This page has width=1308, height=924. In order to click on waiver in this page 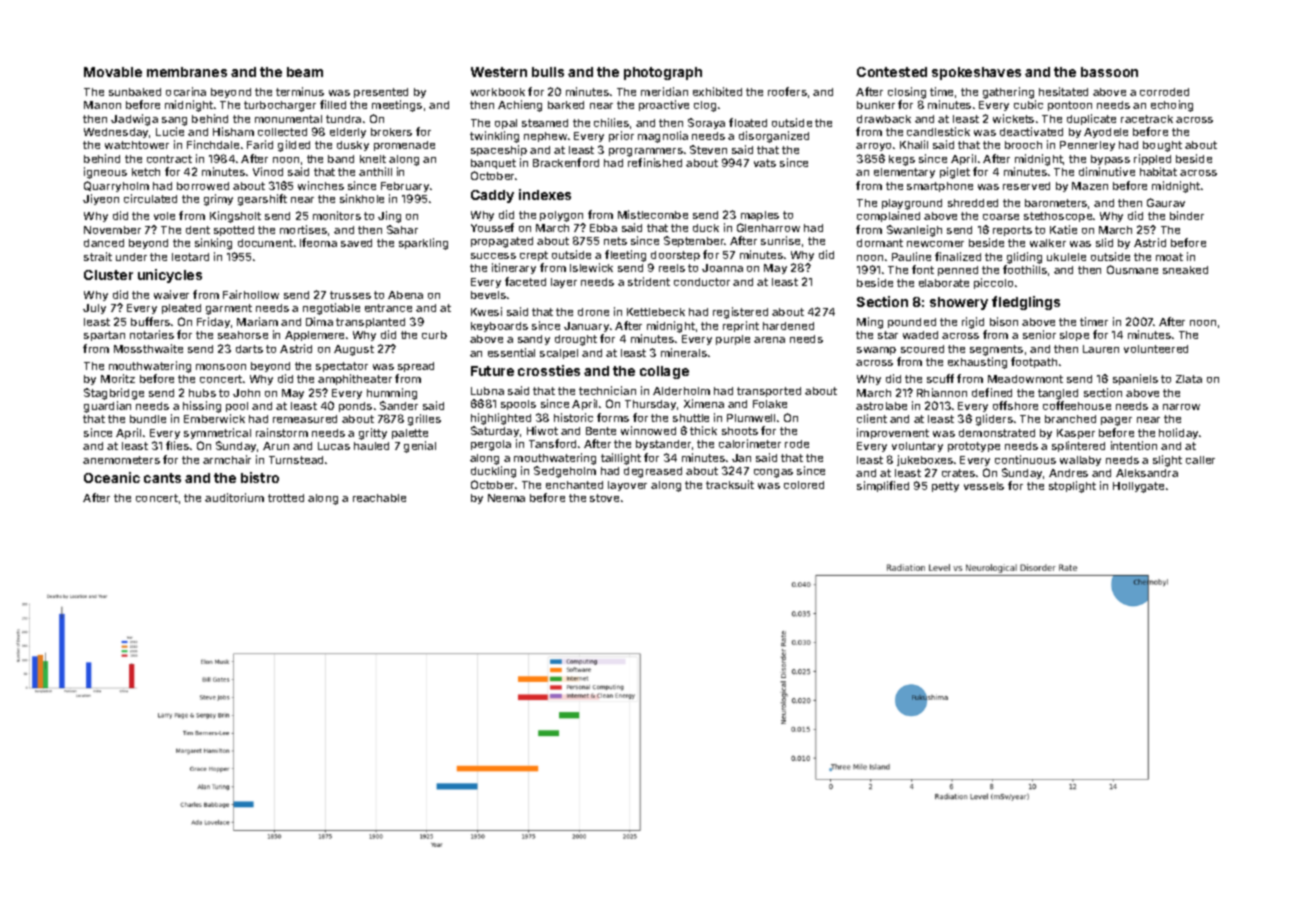, I will do `click(171, 294)`.
